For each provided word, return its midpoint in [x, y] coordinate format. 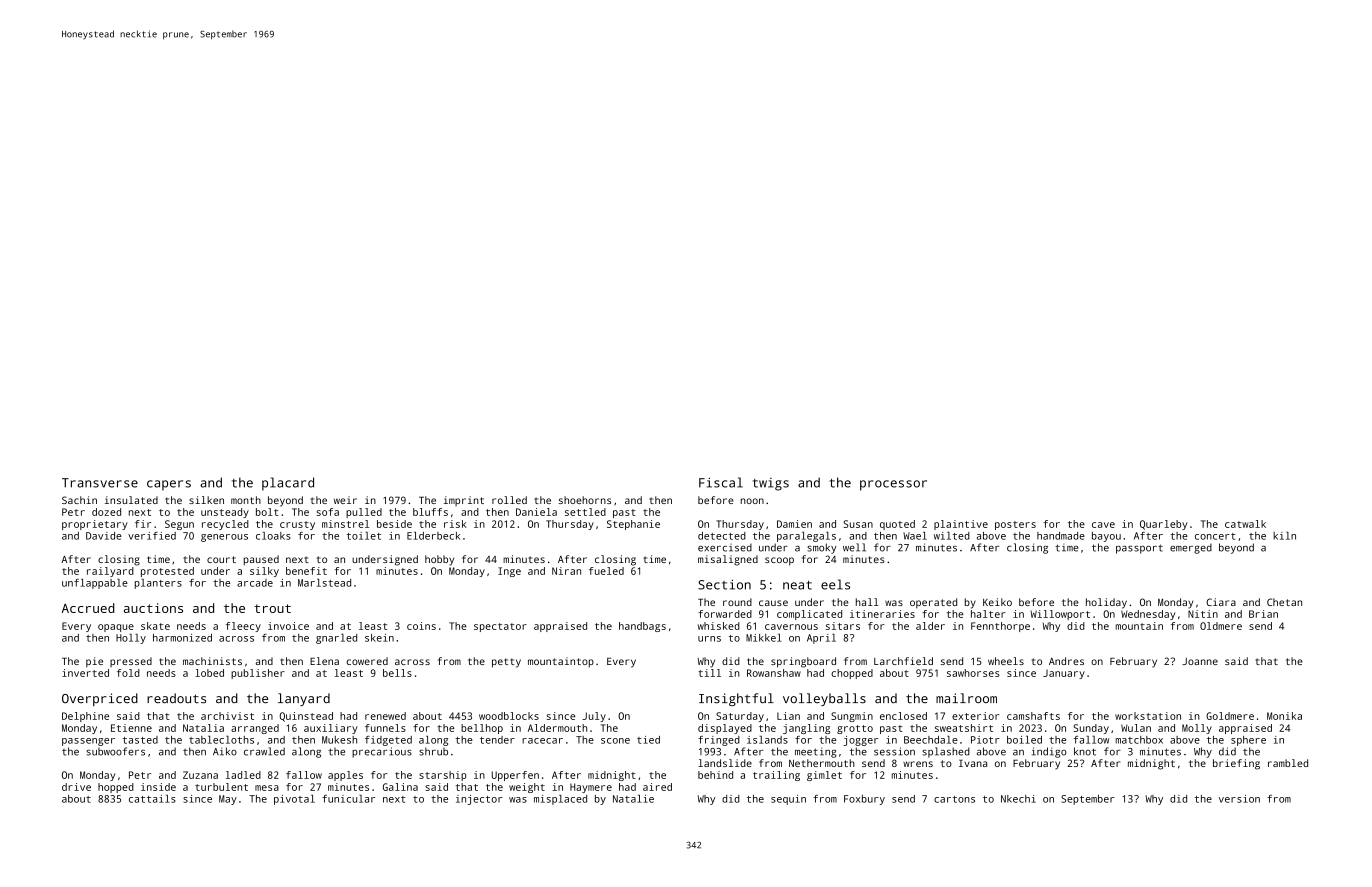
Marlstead [324, 583]
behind [715, 775]
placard [288, 484]
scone [615, 741]
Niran [566, 571]
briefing [1236, 764]
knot [1085, 751]
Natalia [203, 728]
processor [893, 485]
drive [76, 787]
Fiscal [721, 482]
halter [988, 614]
